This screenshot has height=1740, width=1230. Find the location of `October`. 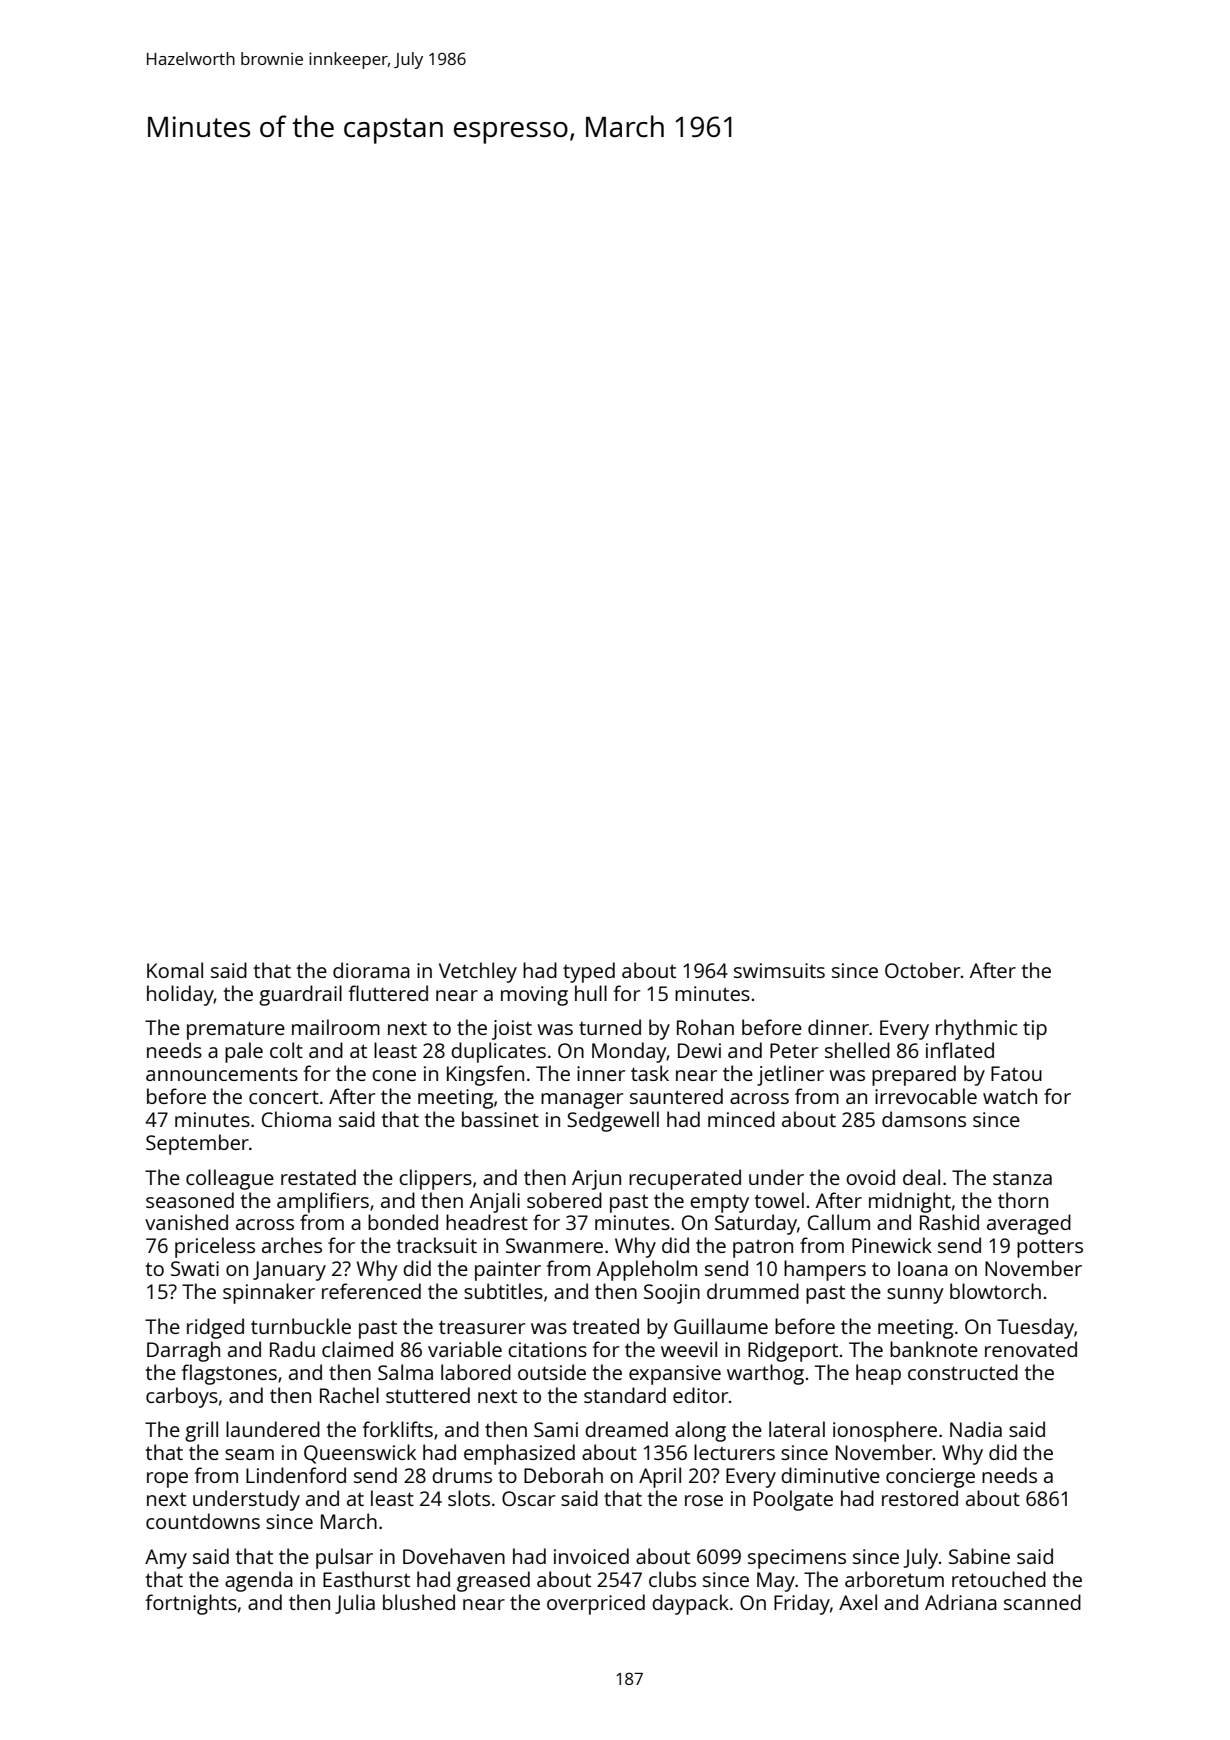

October is located at coordinates (922, 970).
